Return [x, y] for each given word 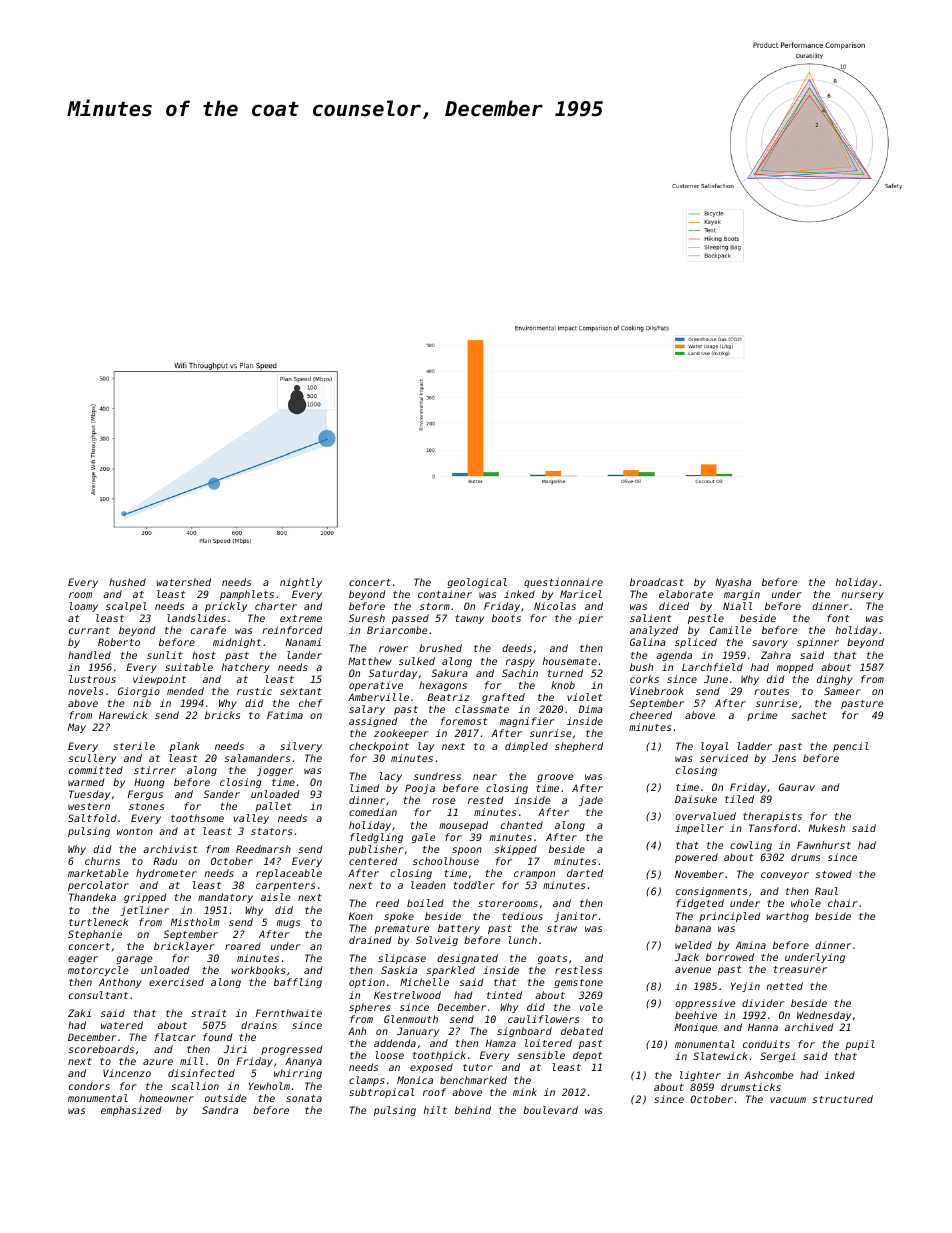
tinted [504, 995]
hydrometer [166, 874]
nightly [301, 583]
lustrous [92, 679]
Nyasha [733, 583]
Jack [687, 957]
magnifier [527, 722]
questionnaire [563, 583]
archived [809, 1027]
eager [83, 960]
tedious [522, 916]
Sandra [220, 1110]
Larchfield [712, 667]
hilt [435, 1110]
